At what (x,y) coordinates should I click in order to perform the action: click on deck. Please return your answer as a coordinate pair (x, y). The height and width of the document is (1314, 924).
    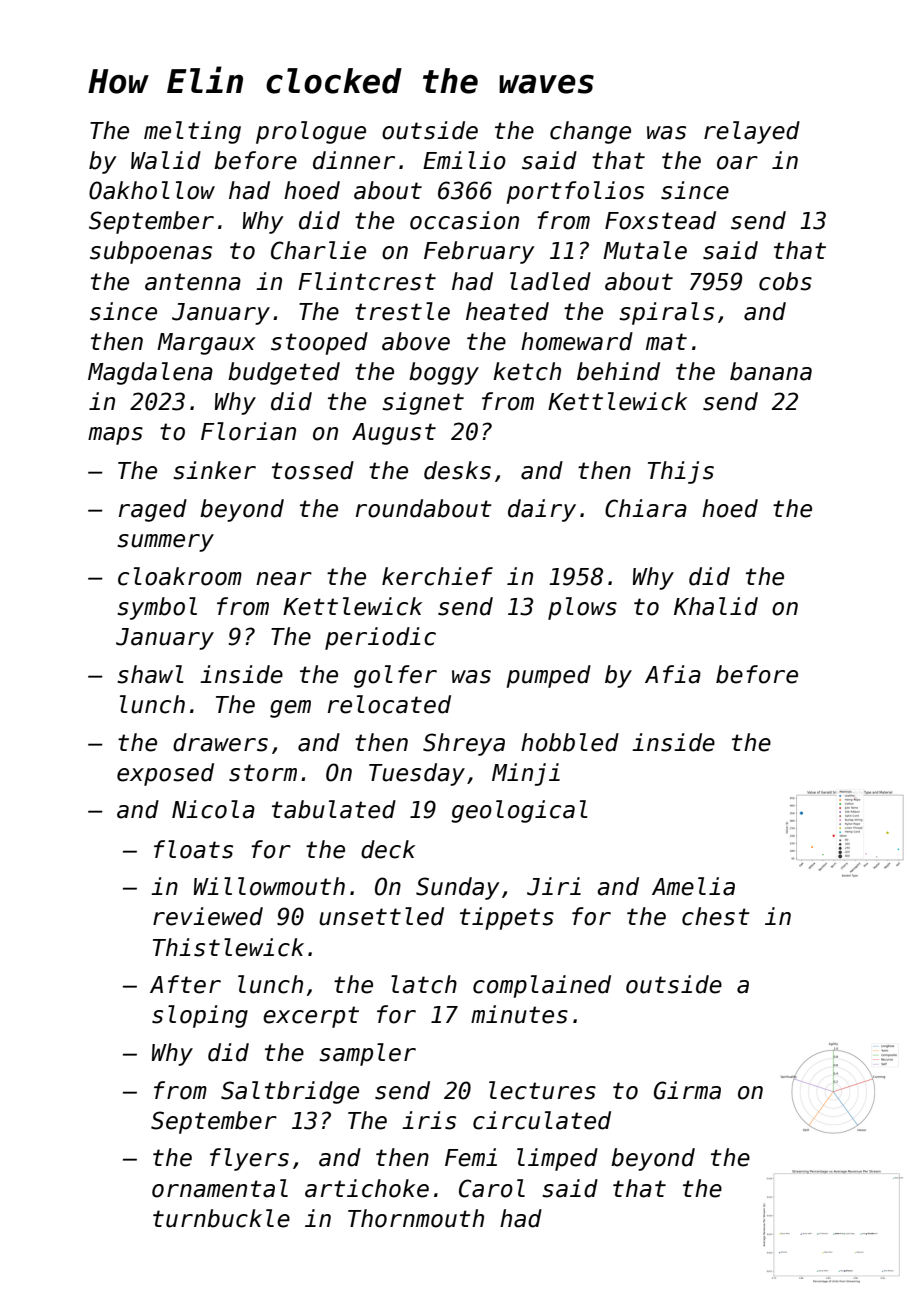
    Looking at the image, I should click on (388, 849).
